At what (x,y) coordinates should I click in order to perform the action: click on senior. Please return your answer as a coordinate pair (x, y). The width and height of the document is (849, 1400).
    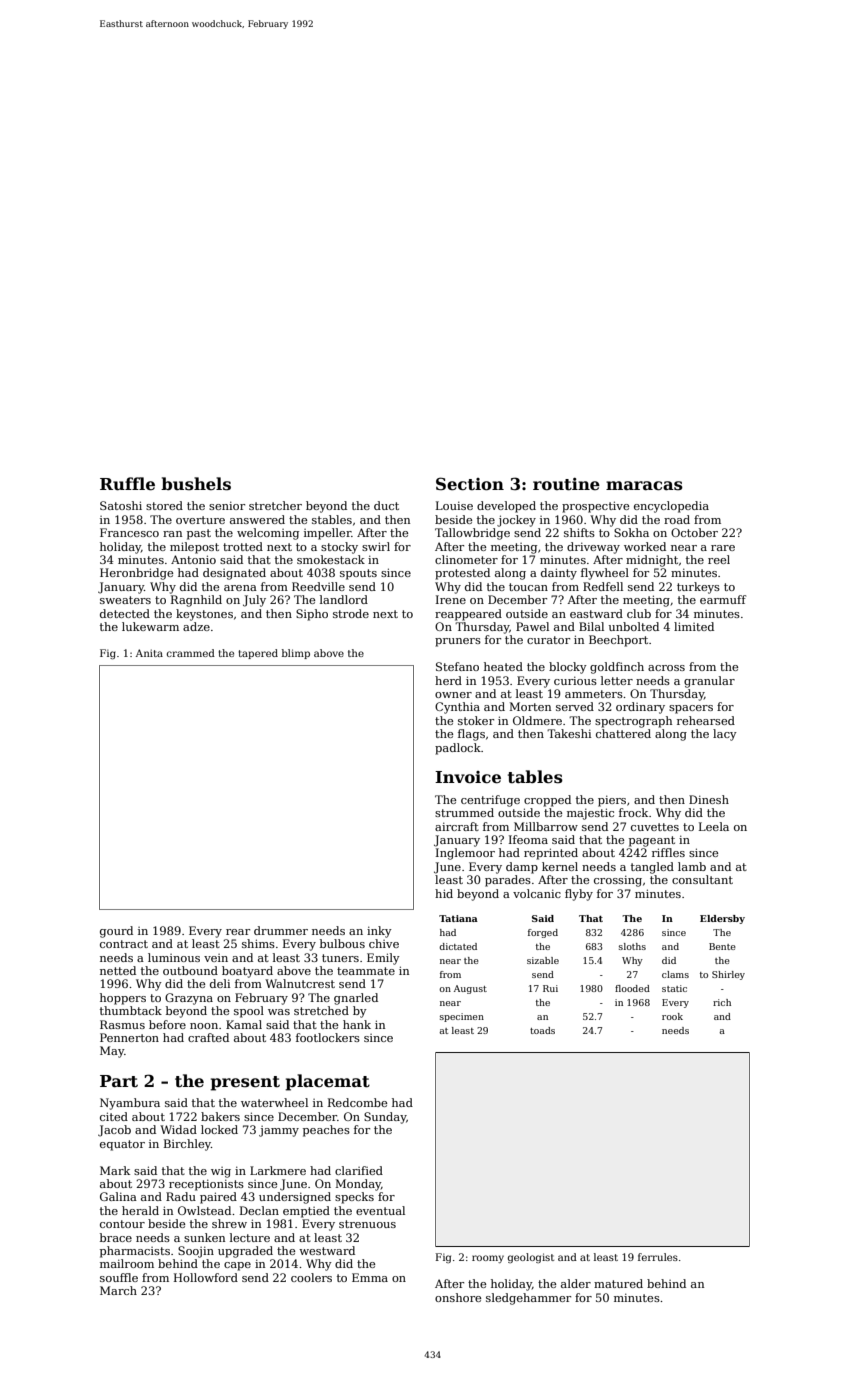
    Looking at the image, I should click on (227, 505).
